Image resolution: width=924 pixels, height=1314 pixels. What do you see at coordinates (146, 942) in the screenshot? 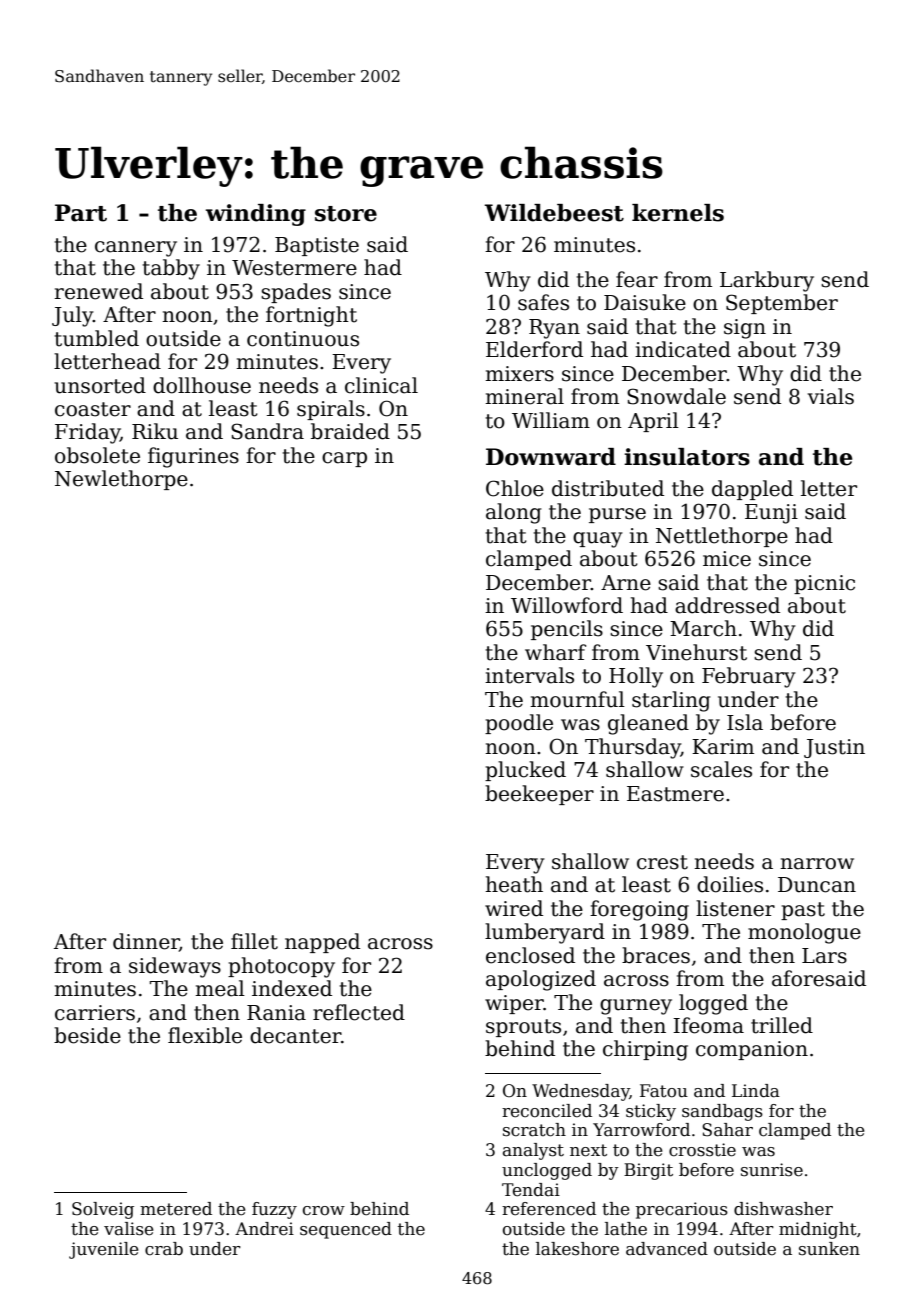
I see `dinner` at bounding box center [146, 942].
